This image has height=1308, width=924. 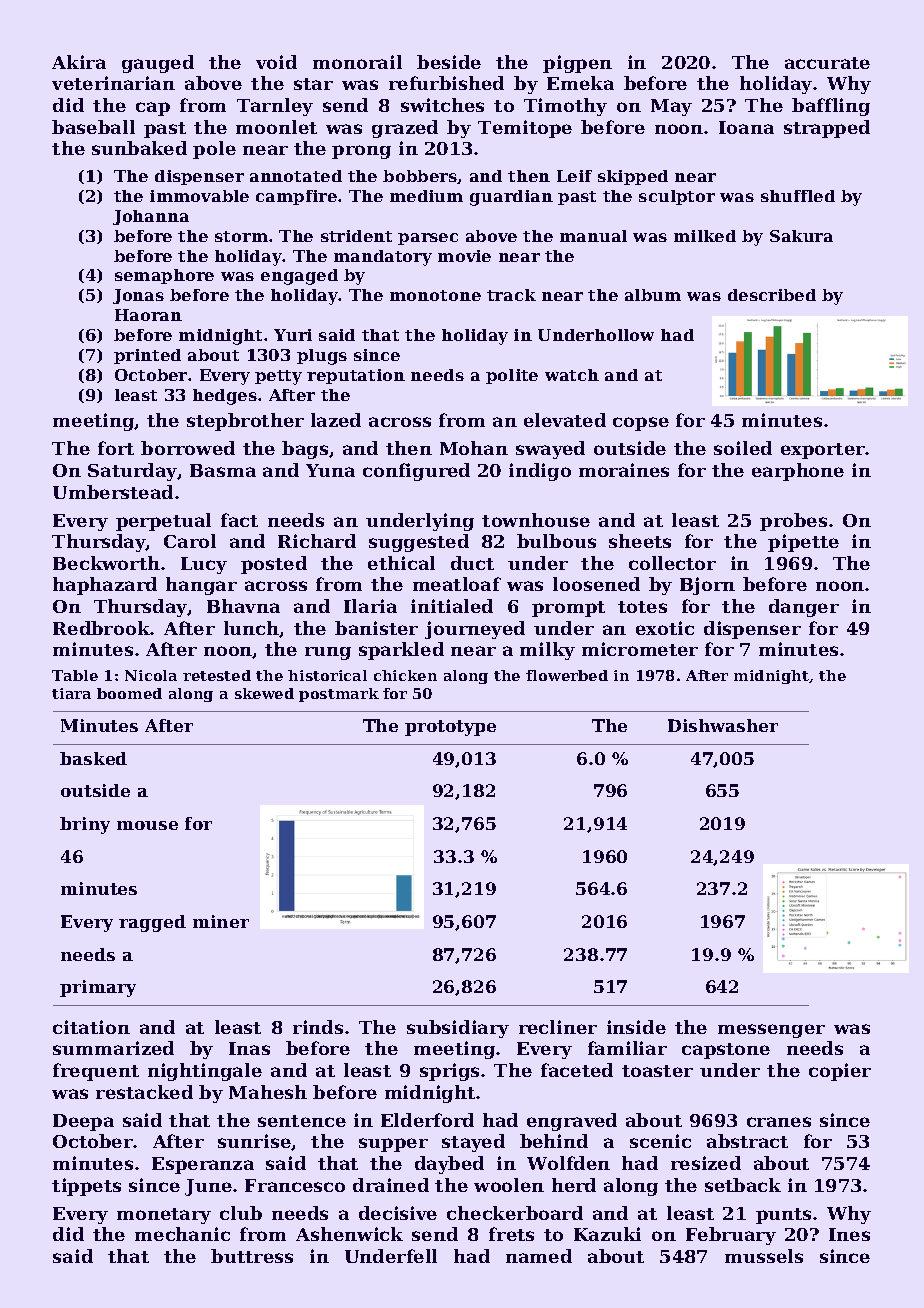 I want to click on prototype, so click(x=450, y=728).
